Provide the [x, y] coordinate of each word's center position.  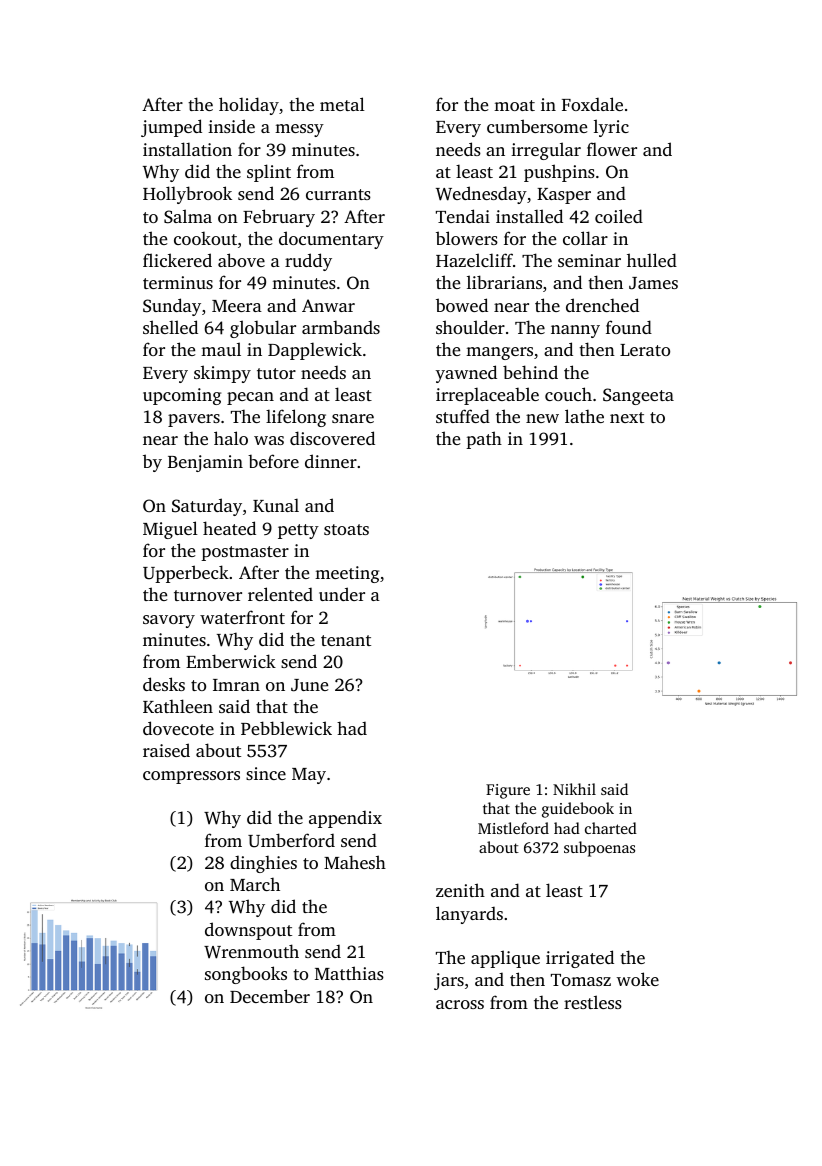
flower [612, 149]
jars [449, 981]
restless [593, 1002]
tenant [346, 640]
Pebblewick [286, 728]
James [653, 283]
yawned [466, 374]
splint [269, 173]
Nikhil [574, 789]
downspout [248, 931]
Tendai [463, 216]
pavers [194, 420]
